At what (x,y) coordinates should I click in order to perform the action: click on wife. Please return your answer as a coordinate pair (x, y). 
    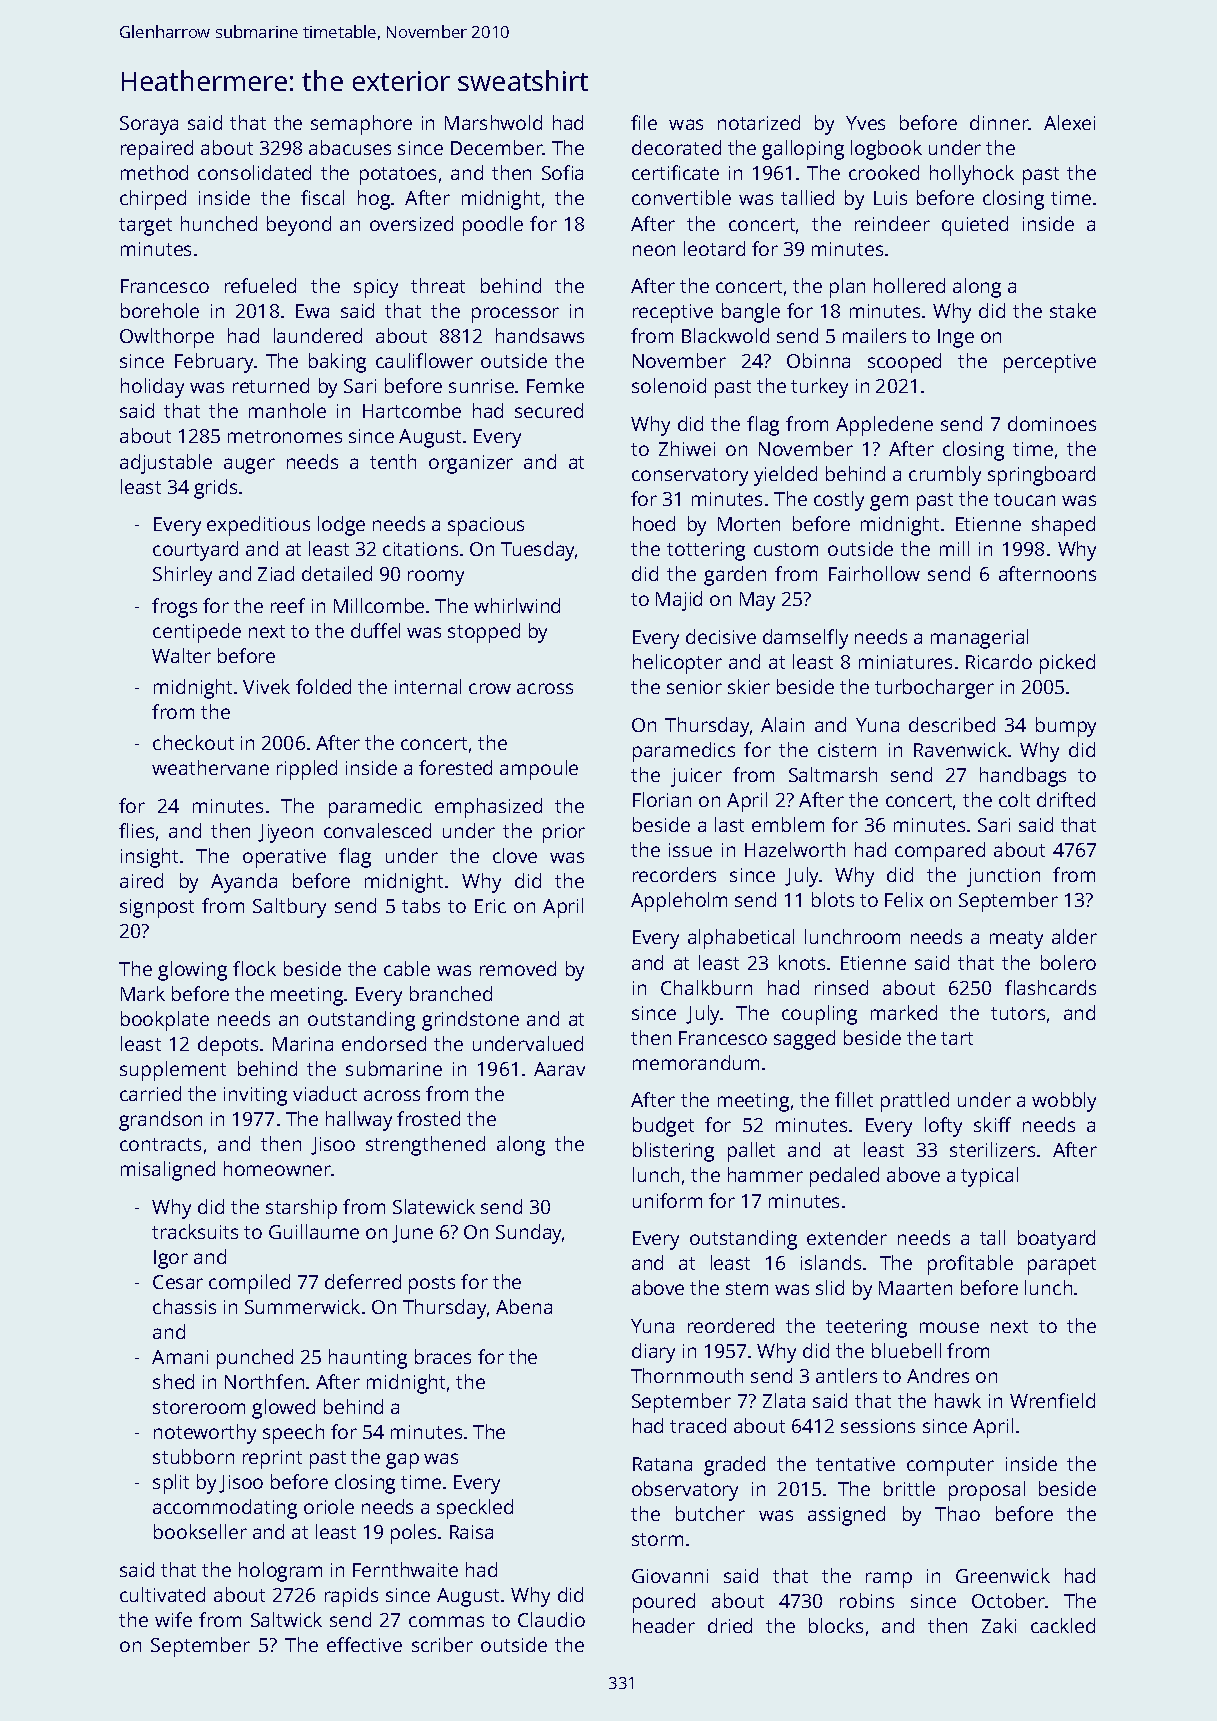
    Looking at the image, I should click on (173, 1619).
